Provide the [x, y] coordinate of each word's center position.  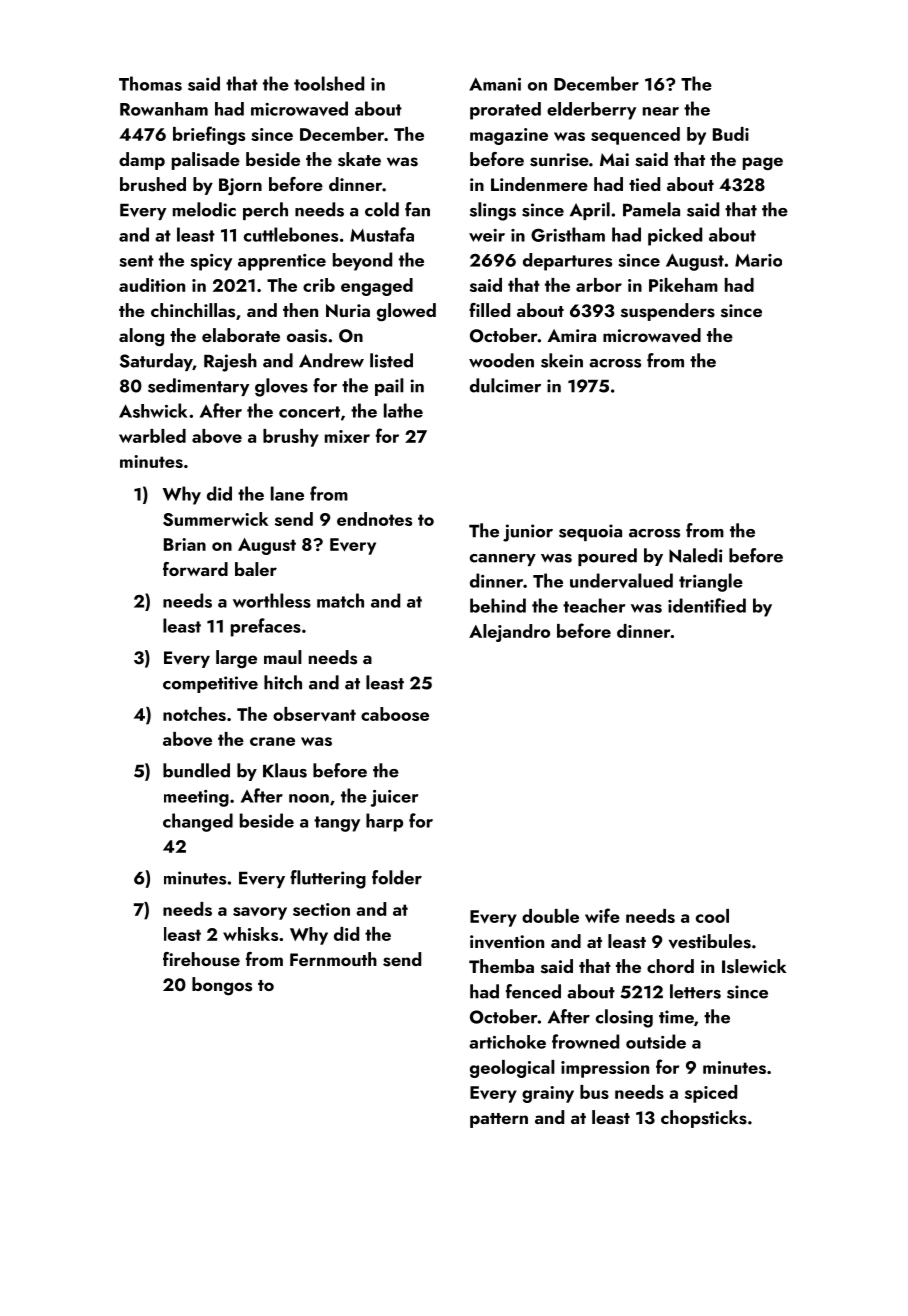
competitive [210, 684]
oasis [307, 336]
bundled [196, 770]
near [661, 111]
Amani [495, 84]
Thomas [150, 83]
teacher [594, 605]
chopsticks [704, 1119]
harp [384, 822]
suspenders [668, 312]
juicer [394, 798]
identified [707, 605]
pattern [499, 1120]
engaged [377, 287]
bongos [222, 986]
